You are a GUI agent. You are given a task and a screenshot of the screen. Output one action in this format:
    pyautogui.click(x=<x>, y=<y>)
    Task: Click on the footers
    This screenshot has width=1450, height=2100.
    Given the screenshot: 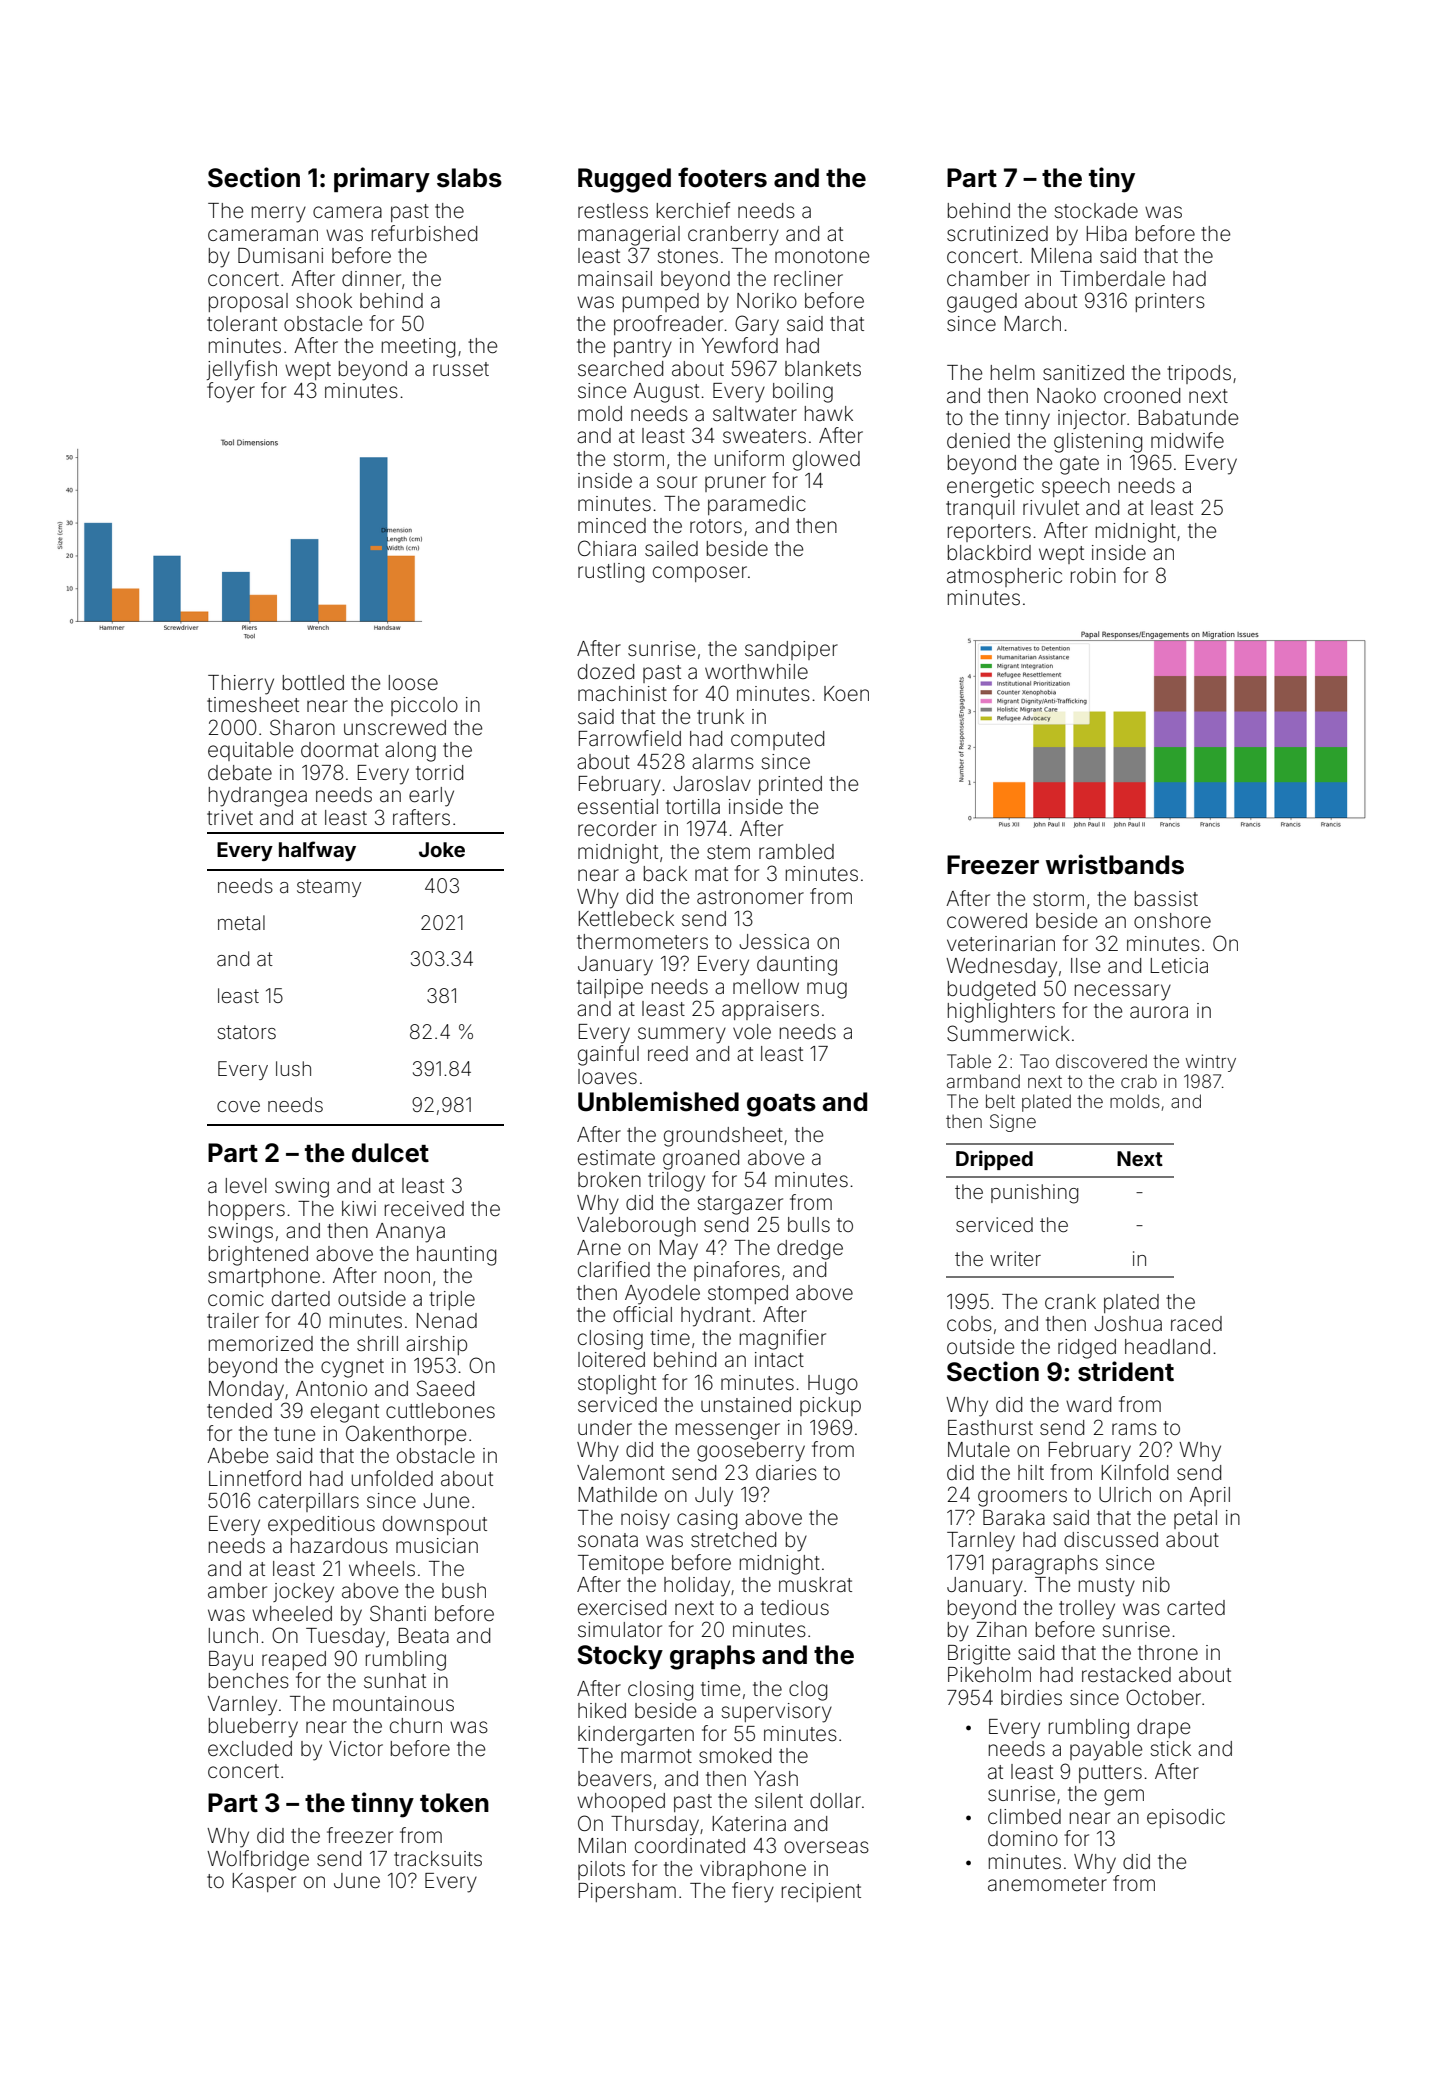 What is the action you would take?
    pyautogui.click(x=722, y=177)
